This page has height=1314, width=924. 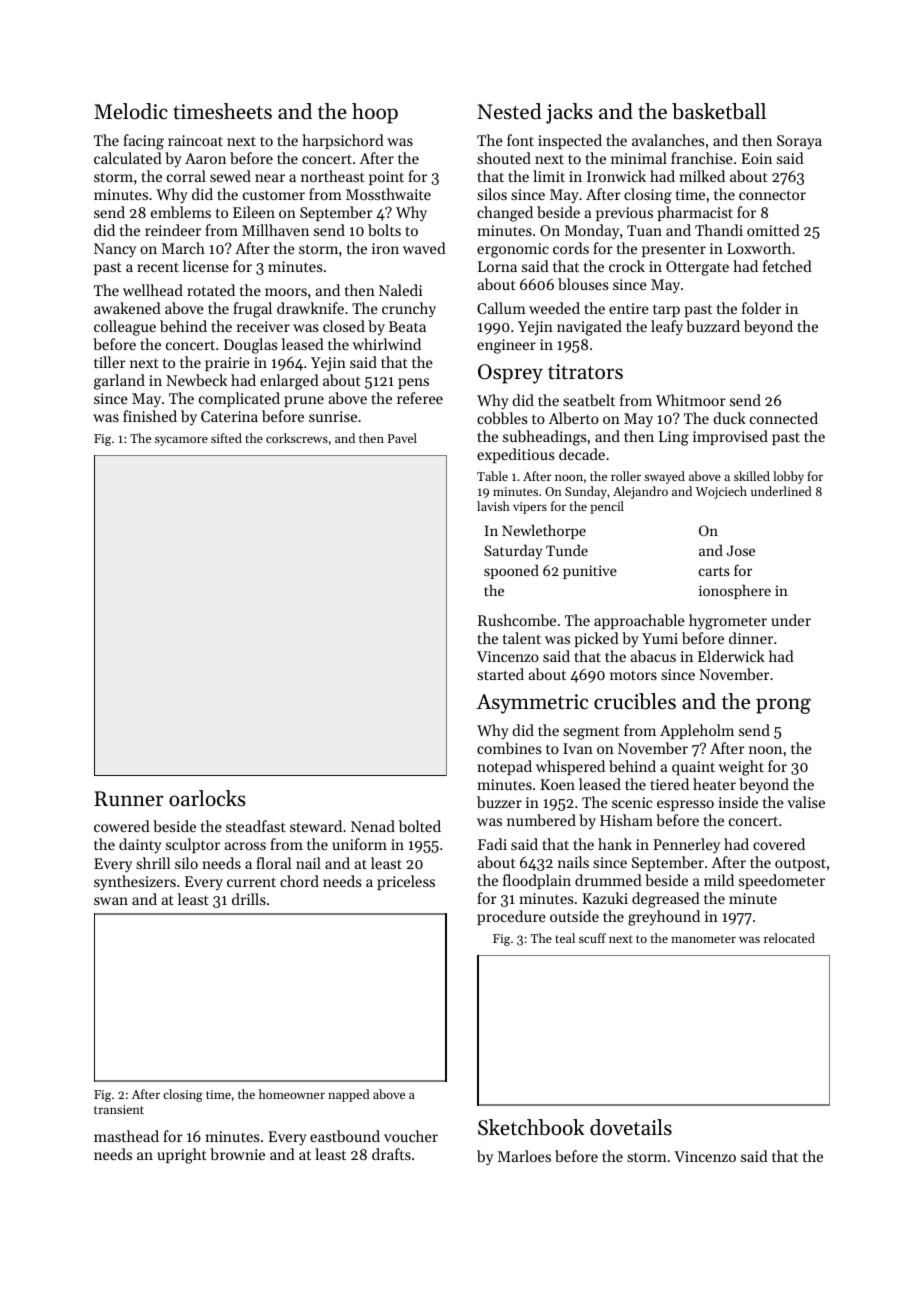 What do you see at coordinates (391, 1154) in the page?
I see `drafts` at bounding box center [391, 1154].
